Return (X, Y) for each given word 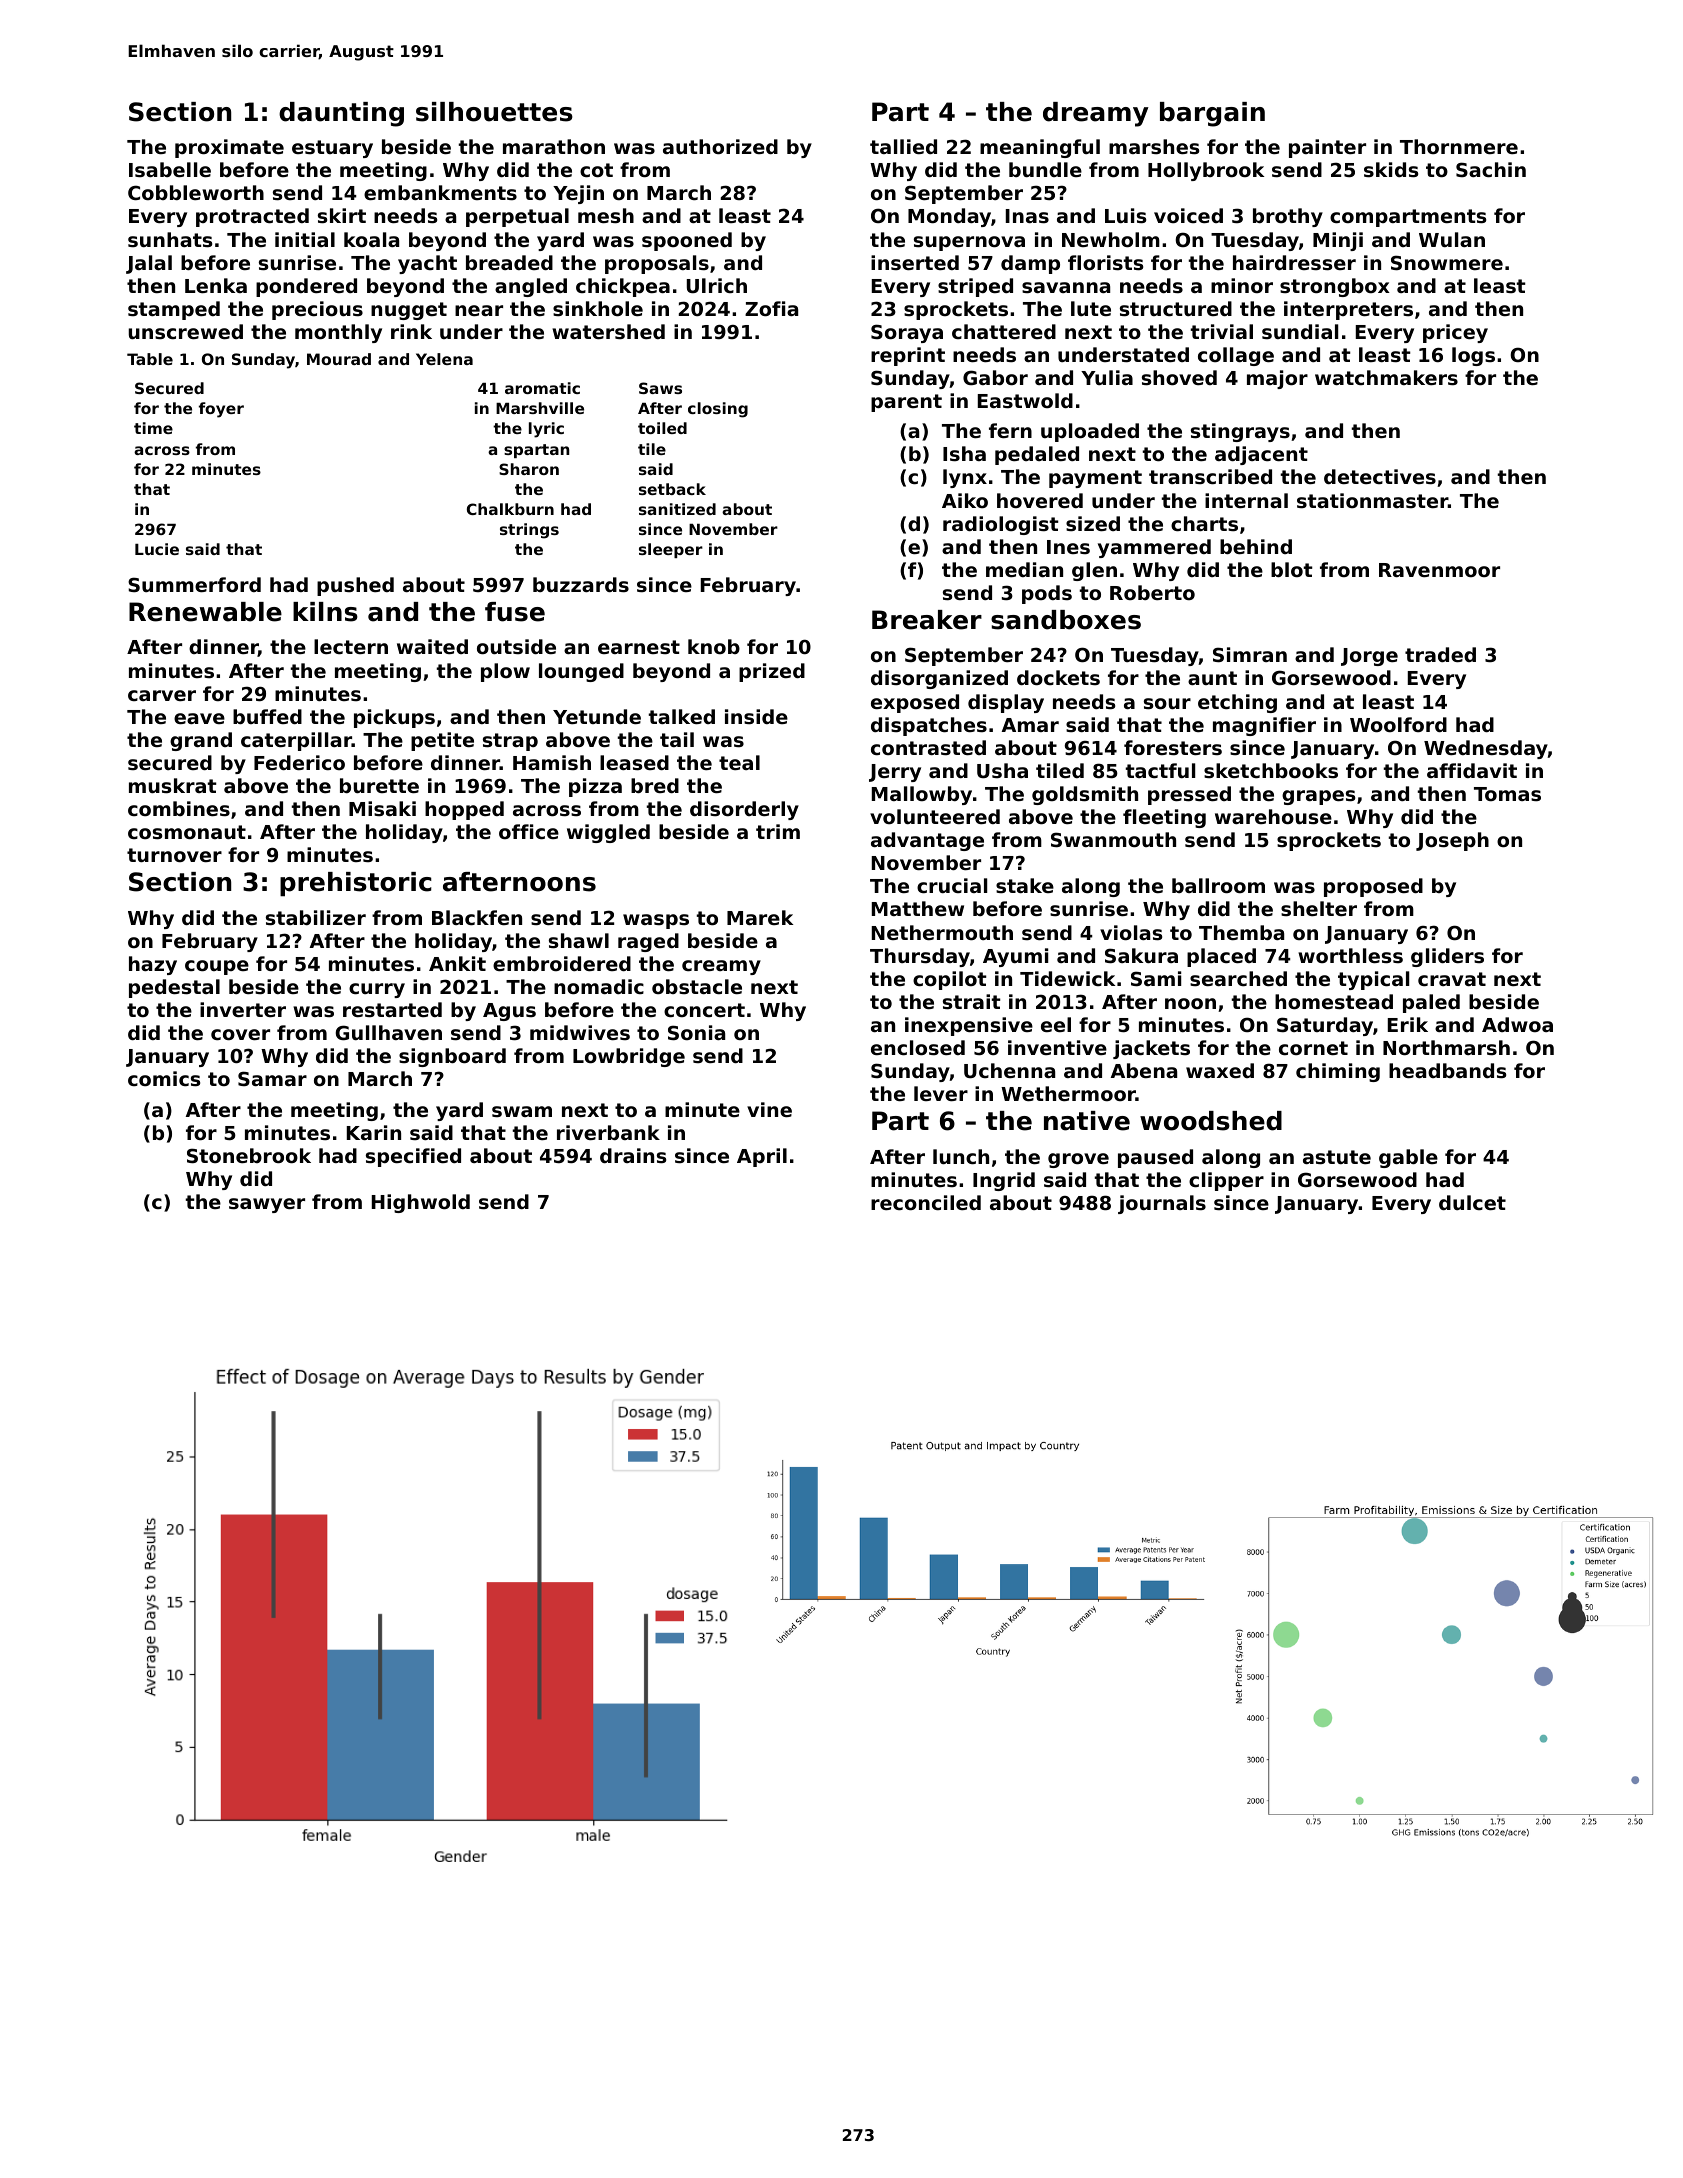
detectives (1380, 476)
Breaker (927, 620)
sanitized (677, 509)
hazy (153, 965)
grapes (1318, 797)
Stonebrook (249, 1156)
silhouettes (494, 112)
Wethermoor (1068, 1093)
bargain (1212, 114)
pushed (355, 586)
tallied (903, 146)
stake (1025, 885)
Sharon (529, 469)
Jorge (1369, 657)
